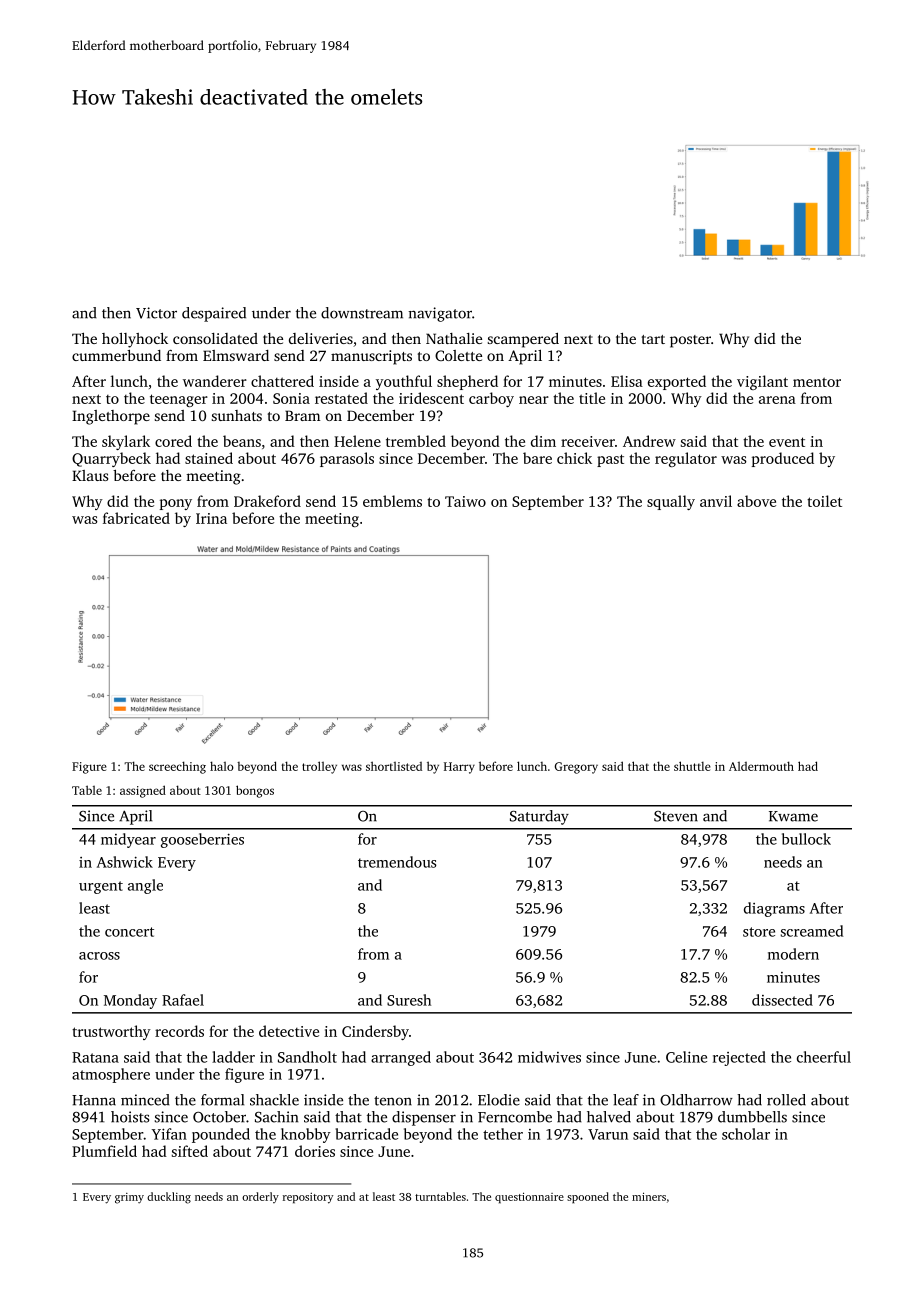 The height and width of the screenshot is (1314, 924). What do you see at coordinates (649, 1196) in the screenshot?
I see `miners` at bounding box center [649, 1196].
